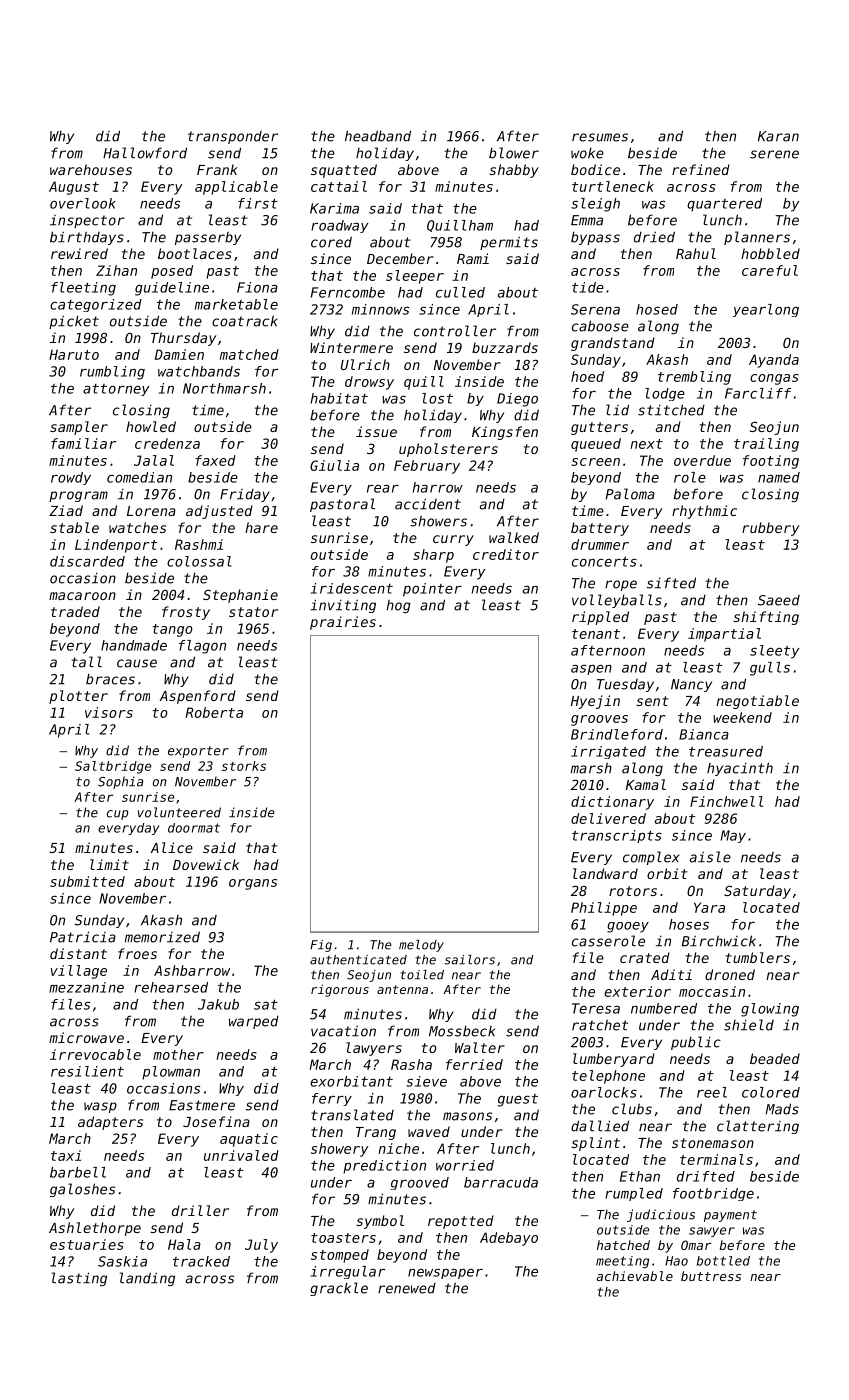 Image resolution: width=849 pixels, height=1400 pixels. I want to click on rigorous, so click(340, 990).
